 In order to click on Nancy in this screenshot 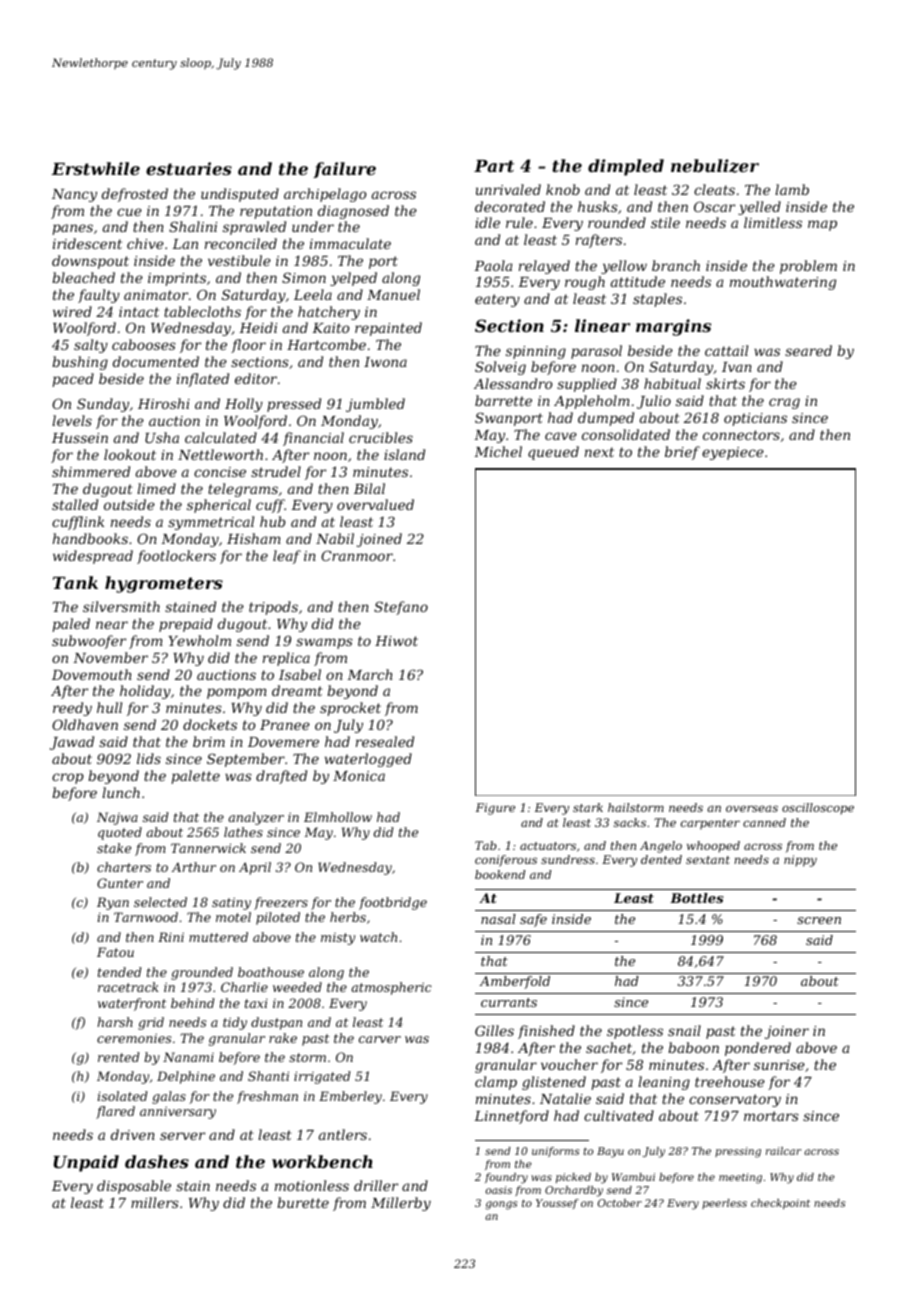, I will do `click(74, 195)`.
